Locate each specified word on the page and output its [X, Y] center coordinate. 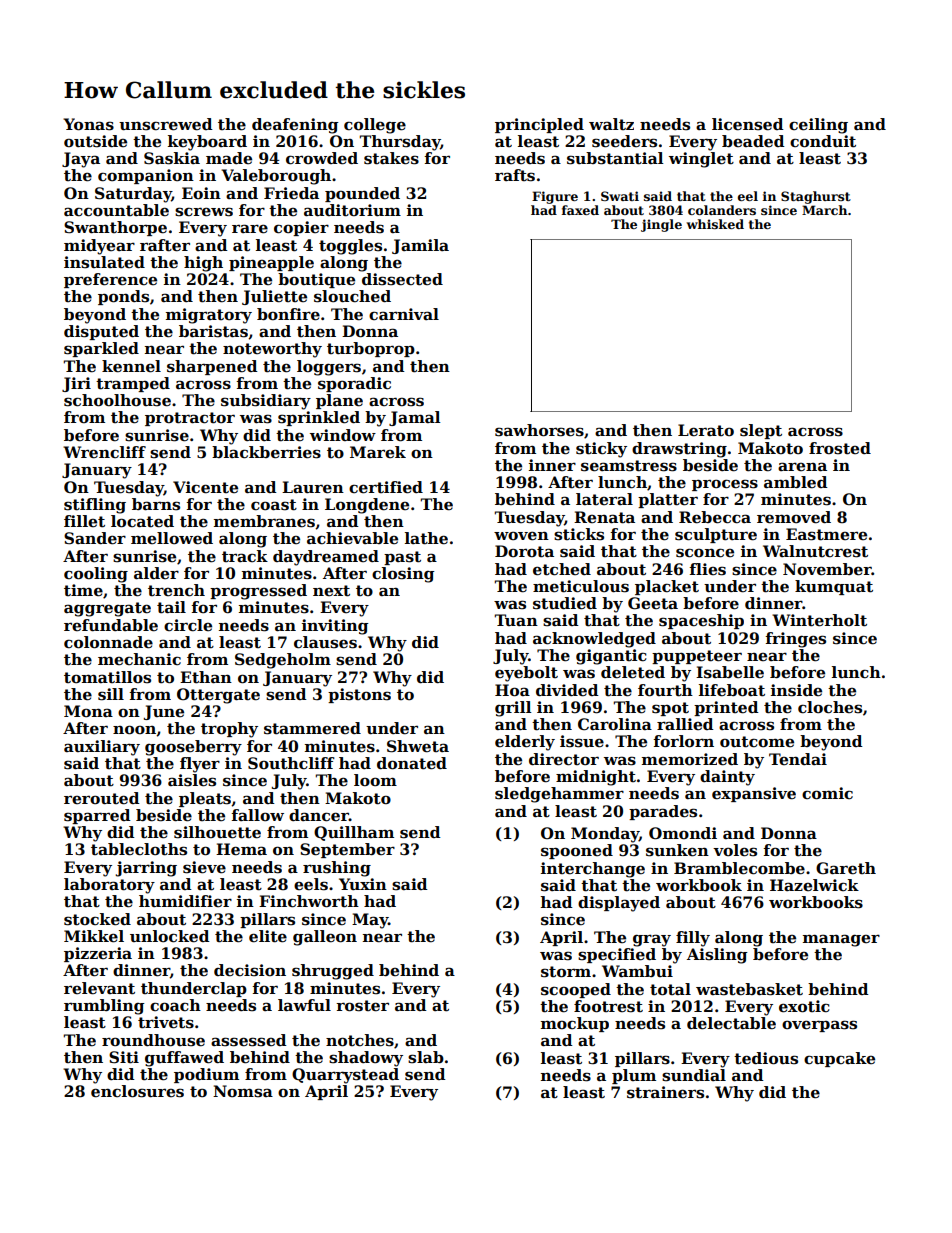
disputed [101, 332]
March [824, 210]
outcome [757, 742]
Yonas [88, 124]
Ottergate [218, 696]
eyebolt [526, 674]
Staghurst [816, 197]
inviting [335, 627]
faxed [580, 210]
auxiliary [102, 748]
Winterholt [819, 620]
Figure [555, 197]
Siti [124, 1057]
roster [362, 1006]
